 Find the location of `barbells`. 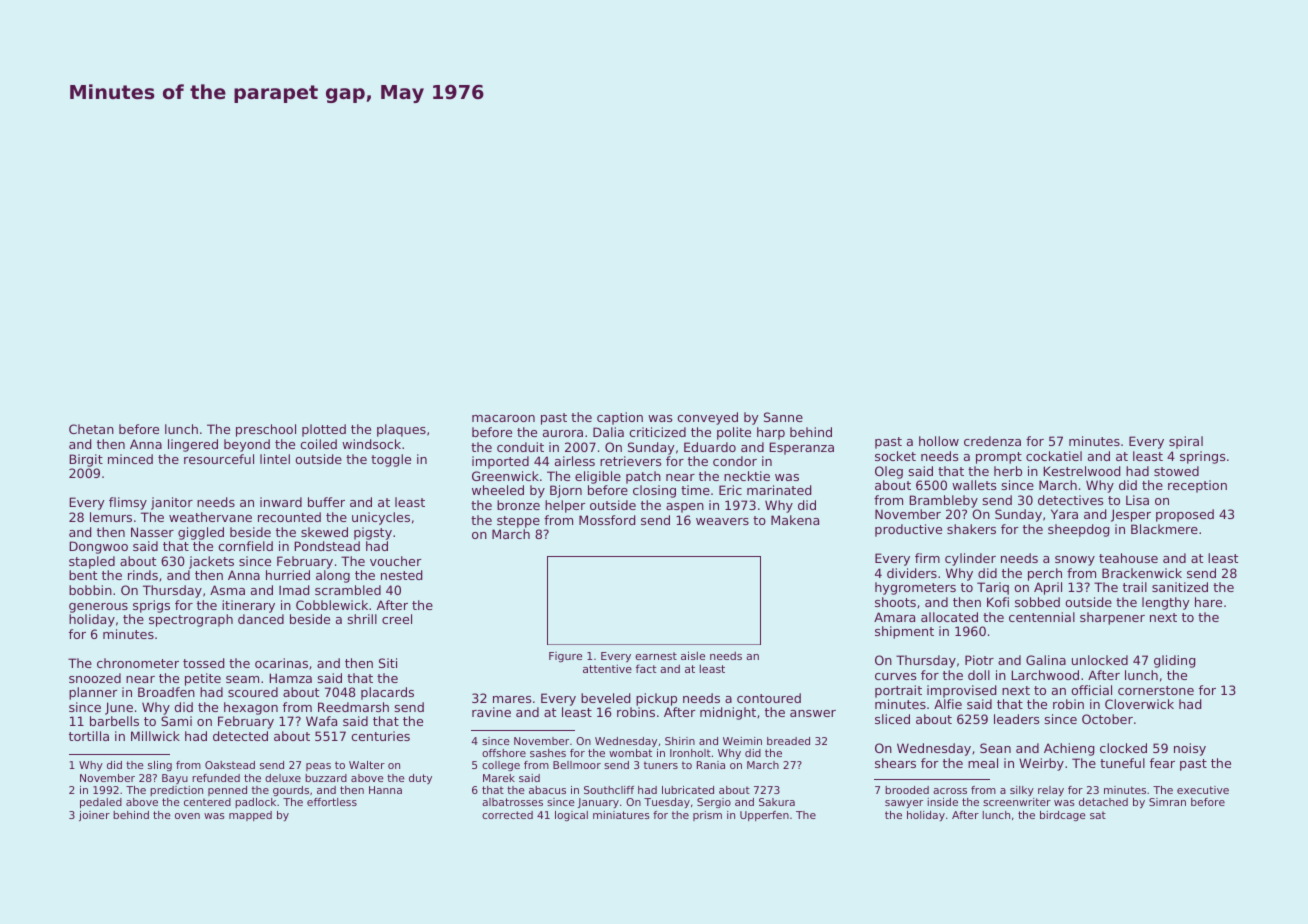

barbells is located at coordinates (114, 721).
